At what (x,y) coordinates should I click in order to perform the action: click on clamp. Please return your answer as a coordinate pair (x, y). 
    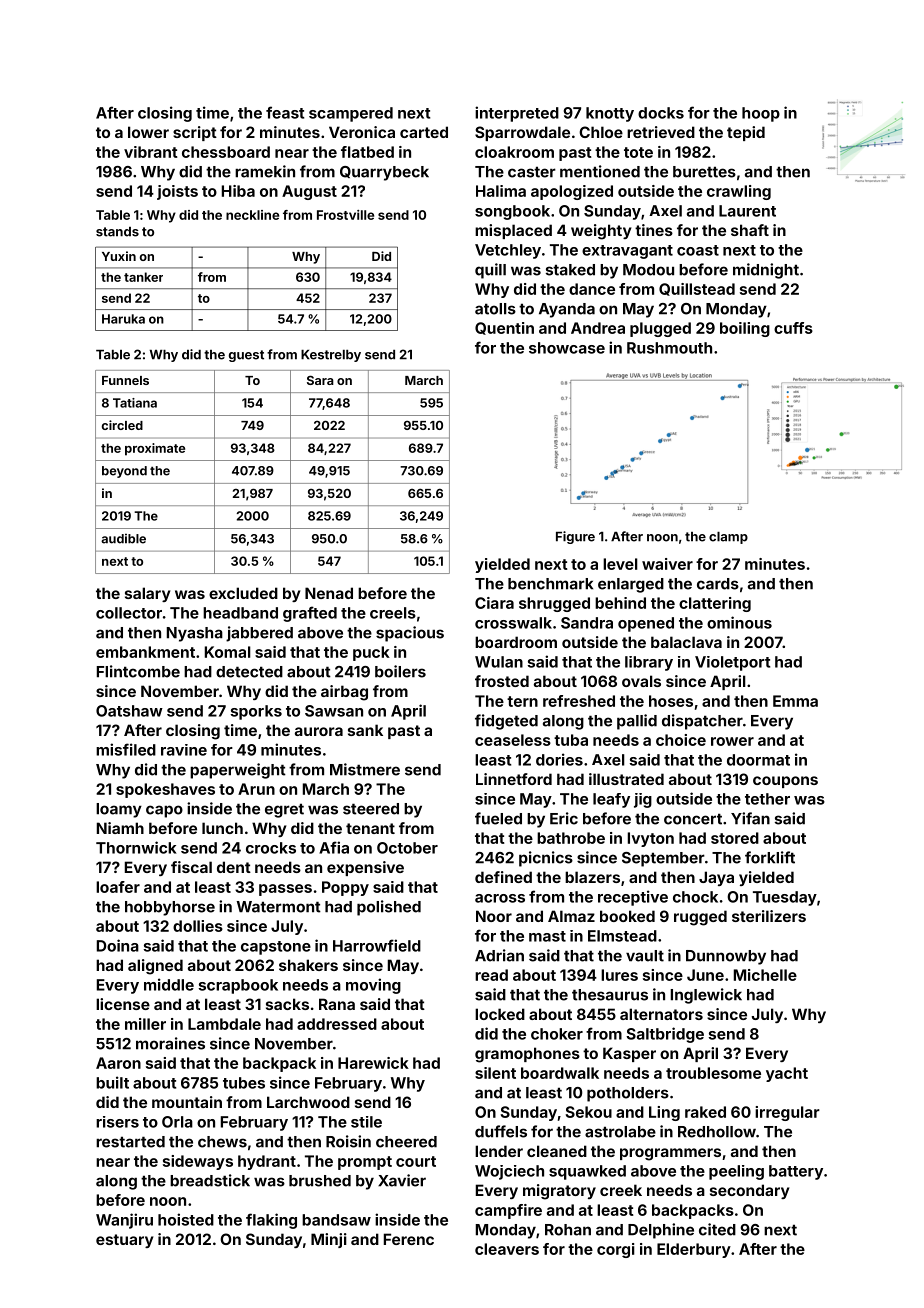
    Looking at the image, I should click on (728, 538).
